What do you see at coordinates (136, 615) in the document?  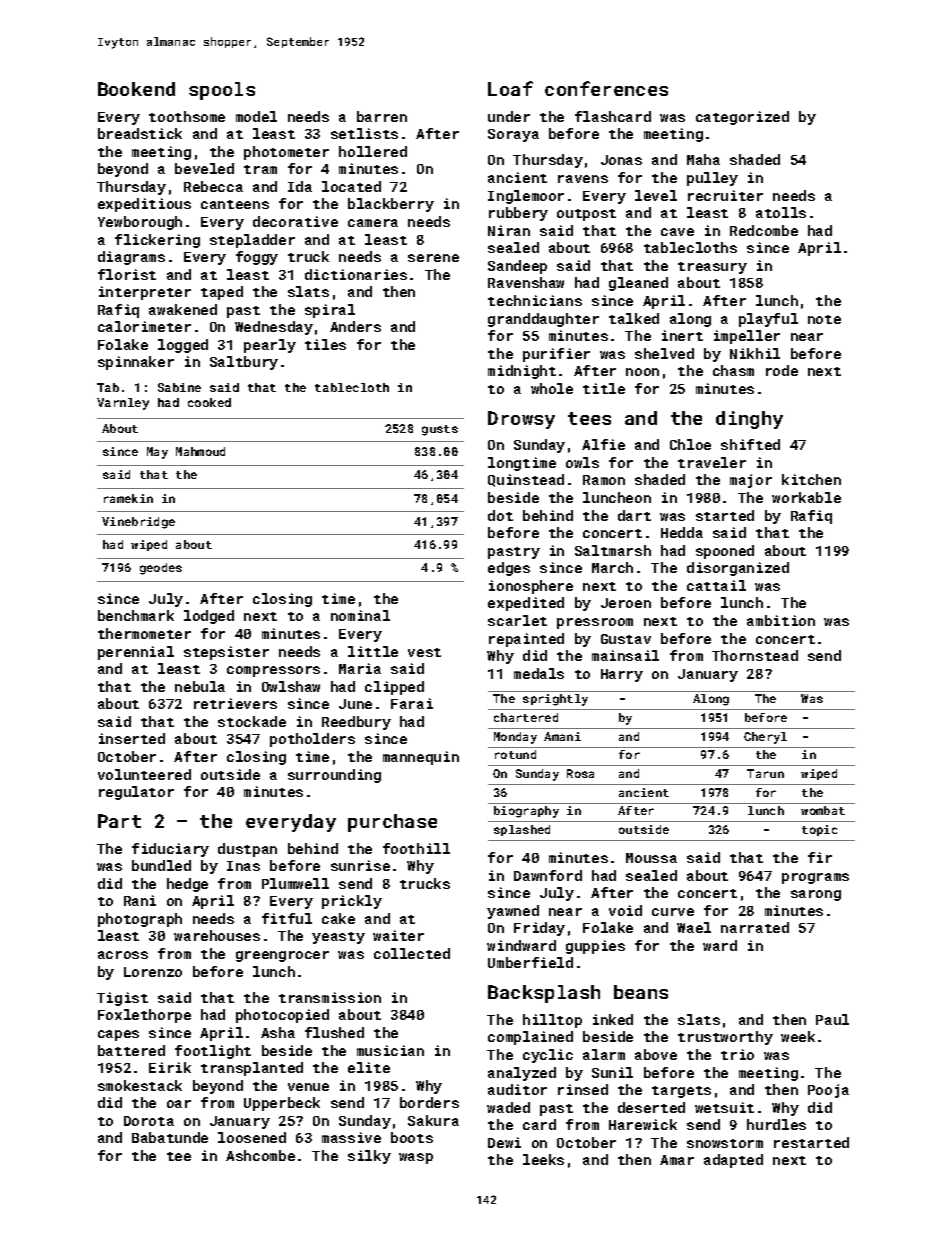 I see `benchmark` at bounding box center [136, 615].
